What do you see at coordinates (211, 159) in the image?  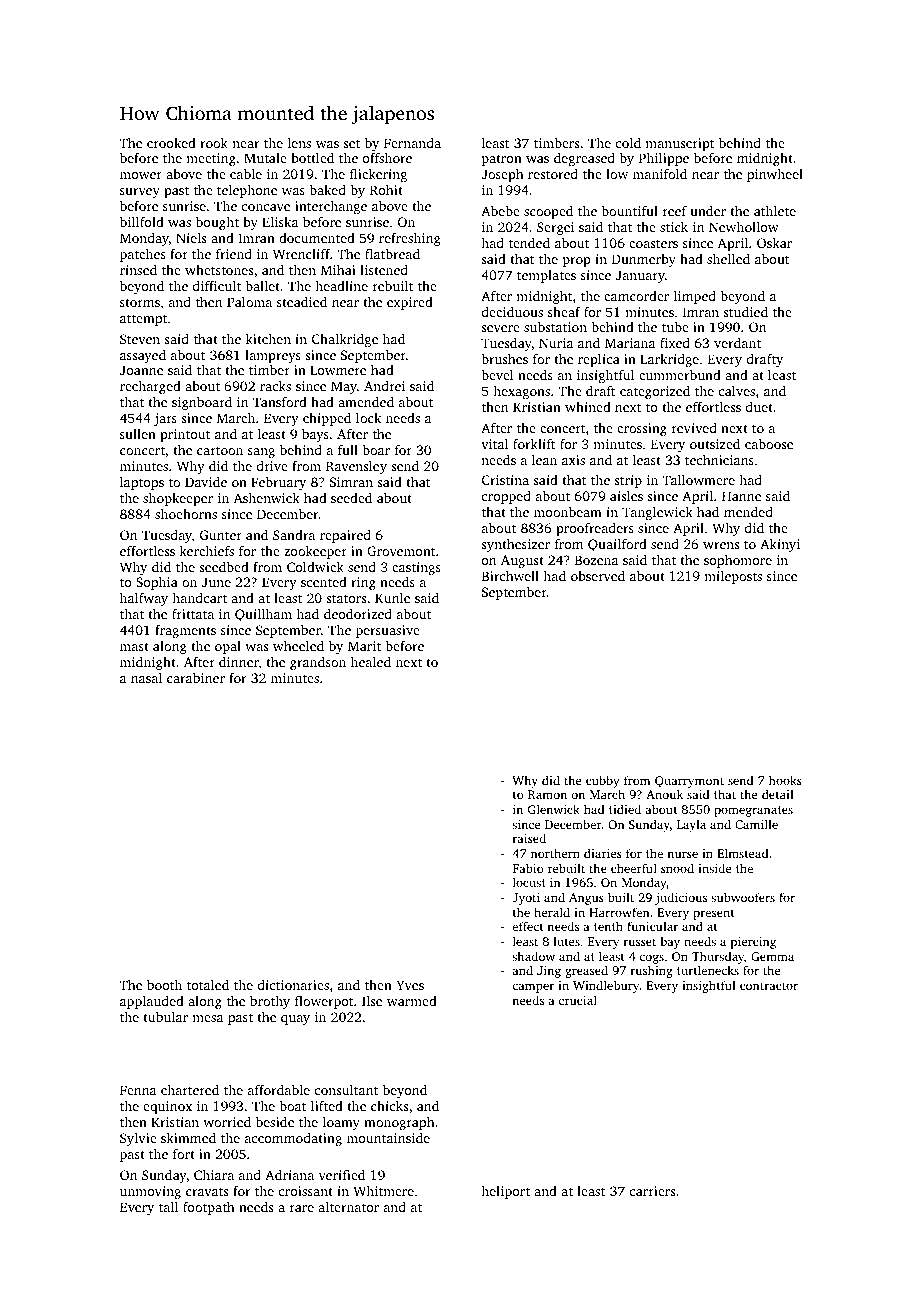 I see `meeting` at bounding box center [211, 159].
